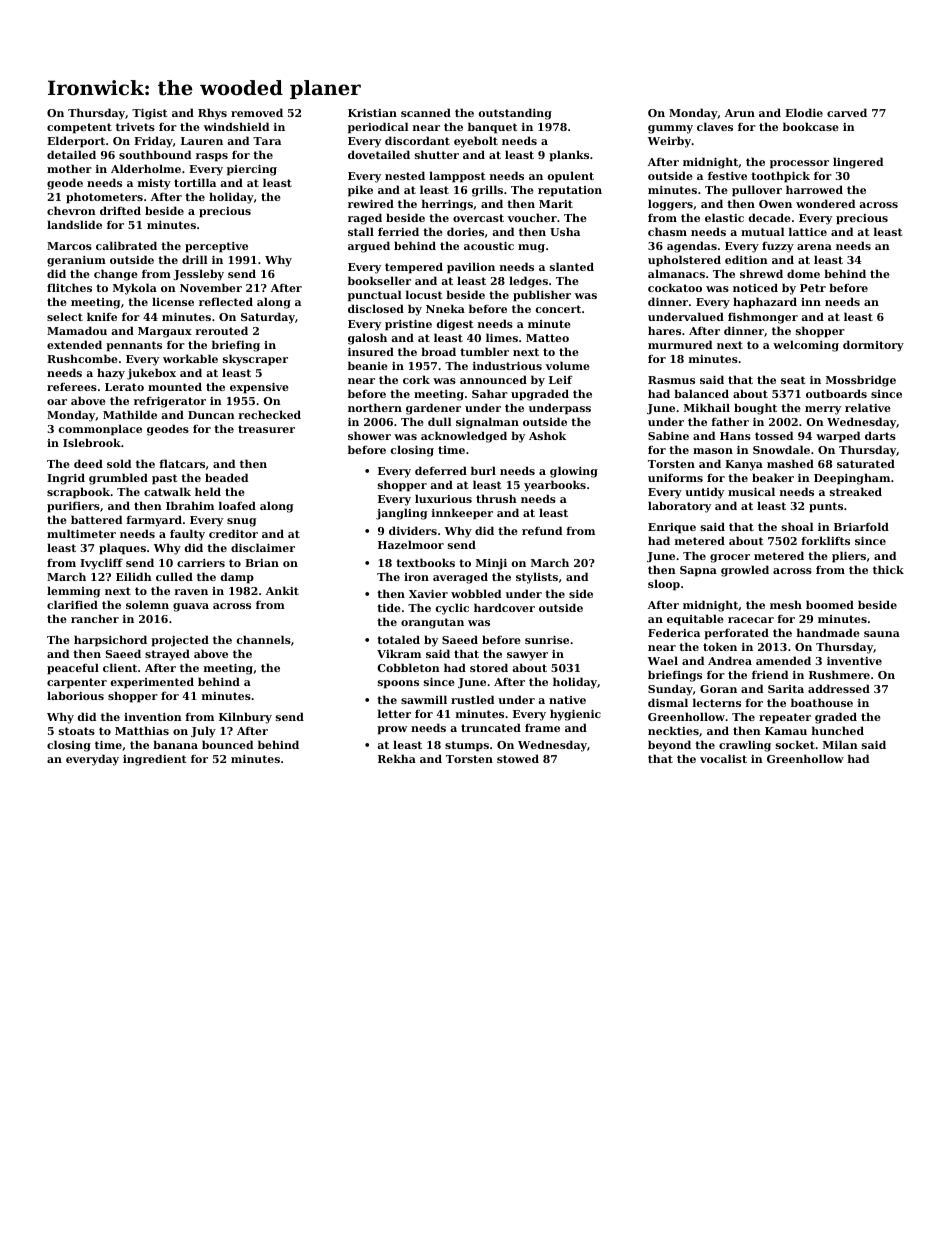  What do you see at coordinates (790, 463) in the document?
I see `mashed` at bounding box center [790, 463].
